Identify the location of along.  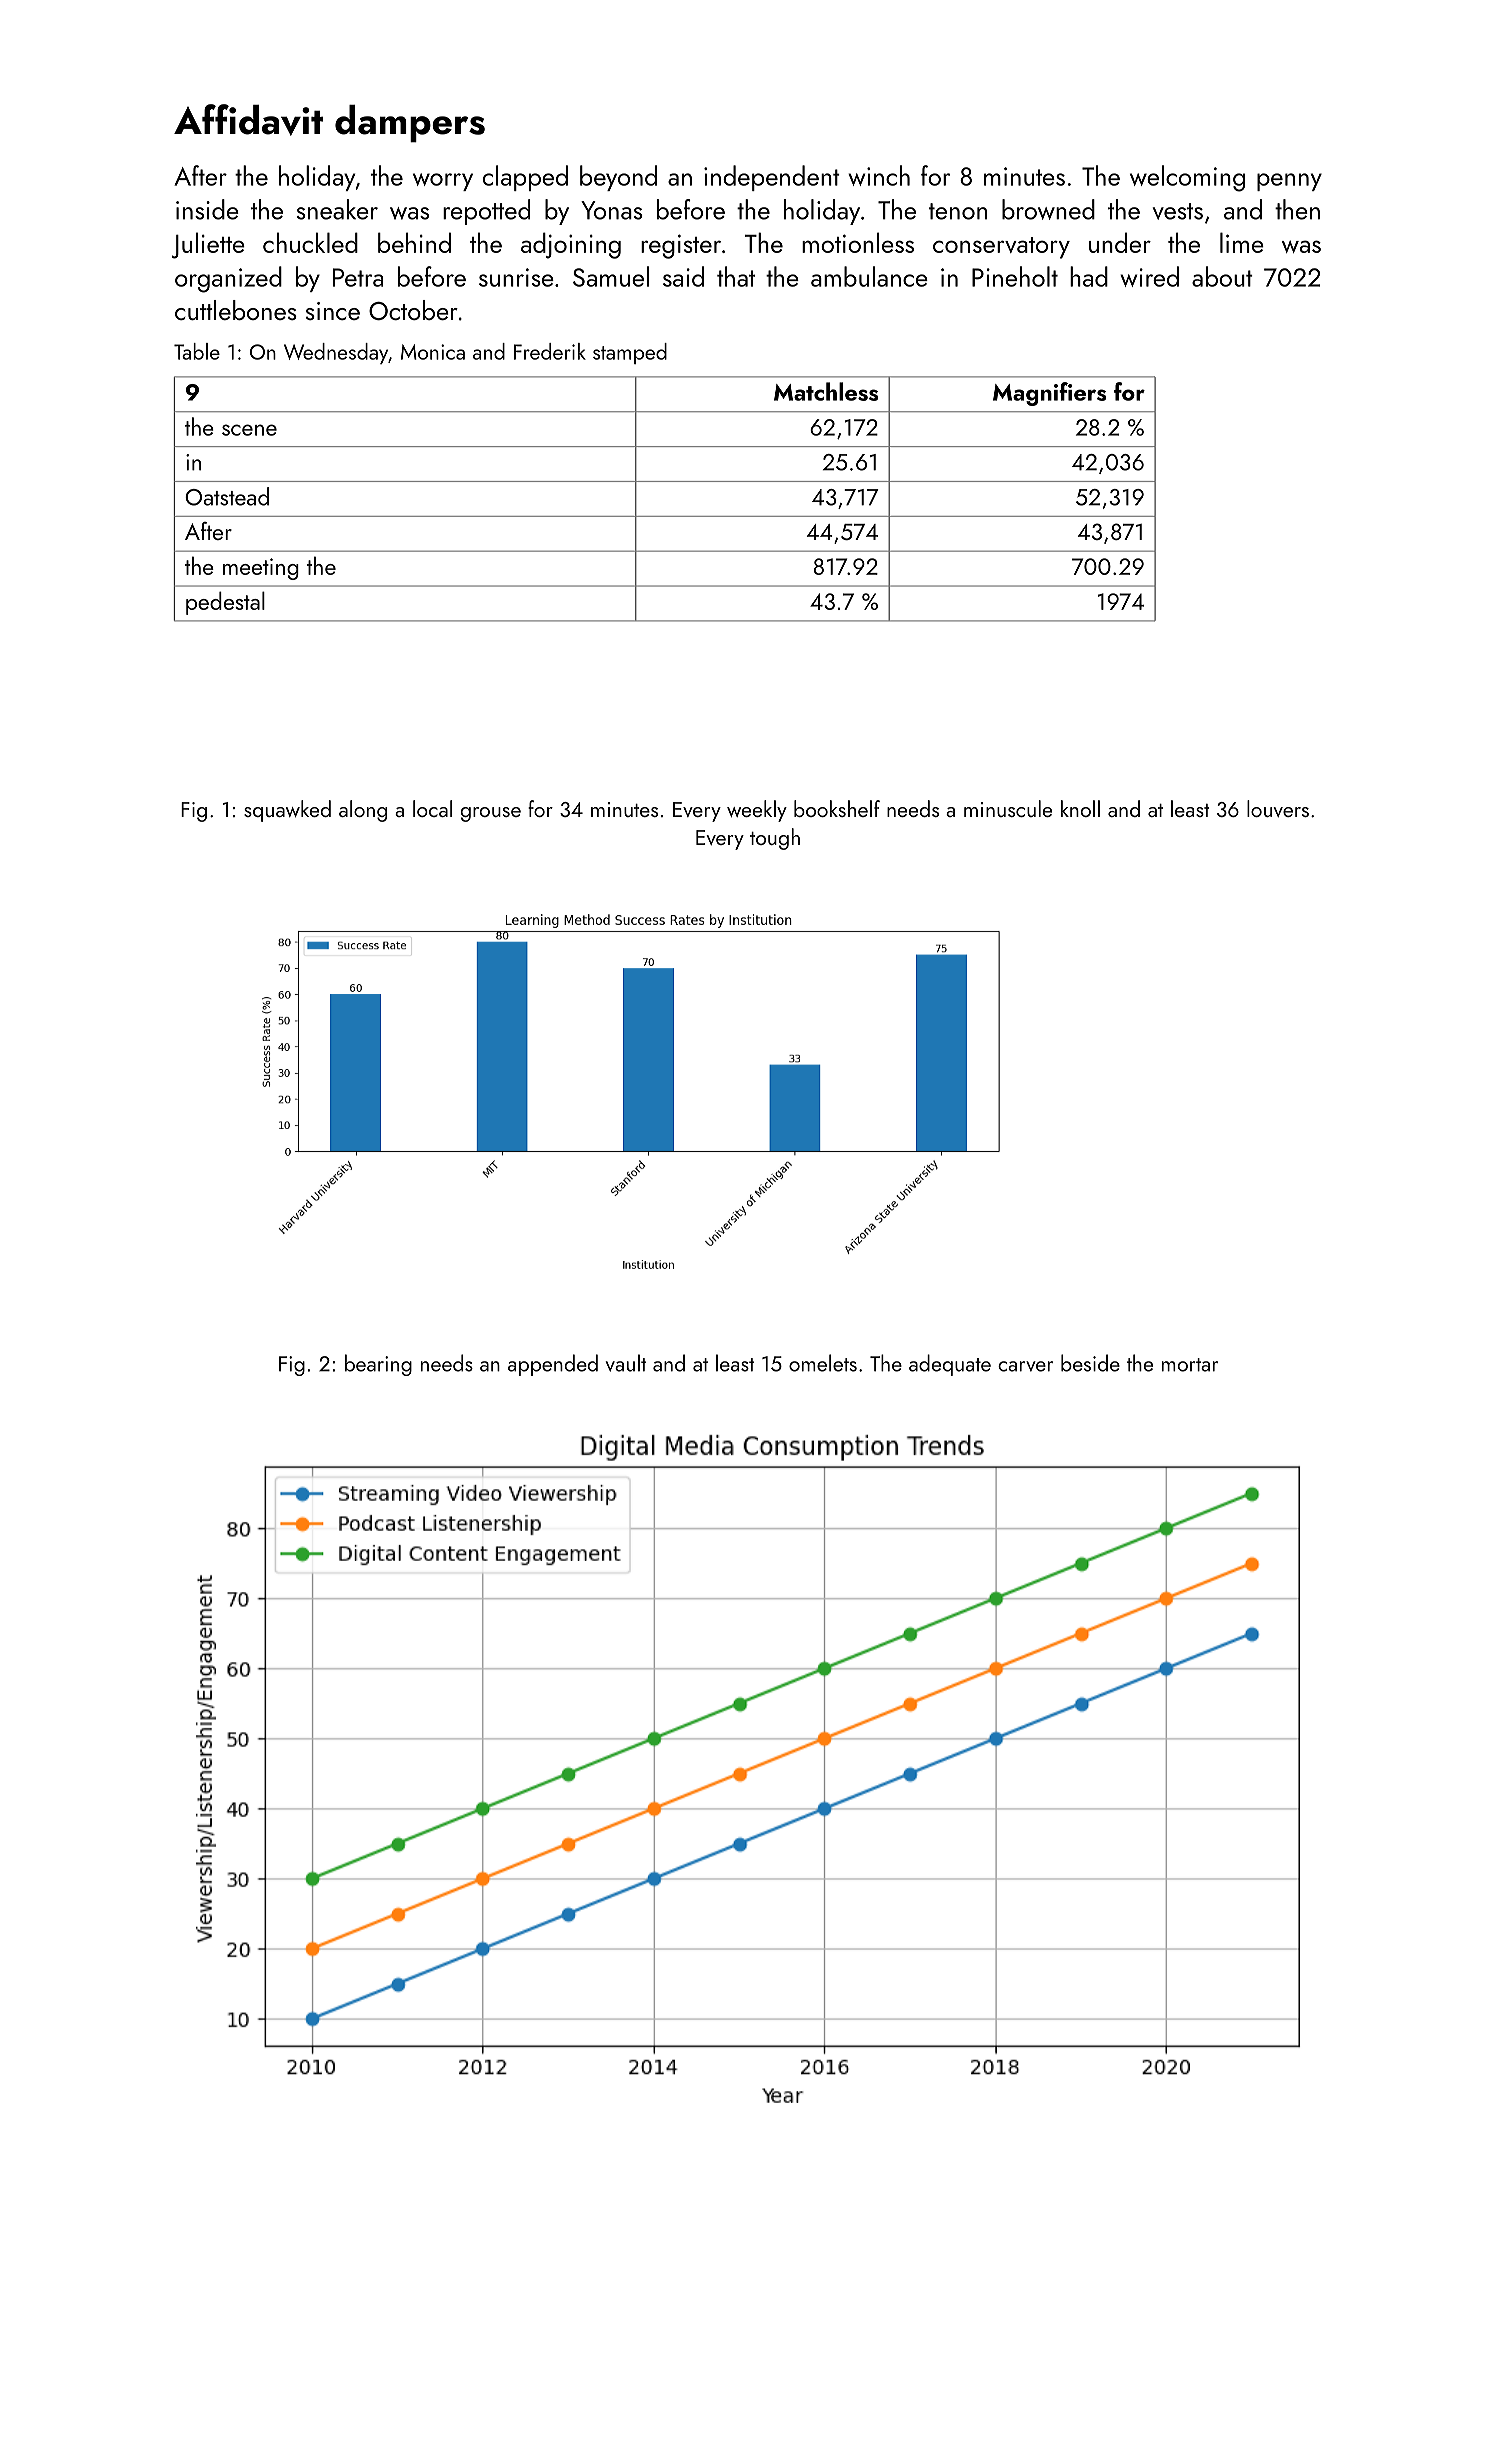
(363, 811).
